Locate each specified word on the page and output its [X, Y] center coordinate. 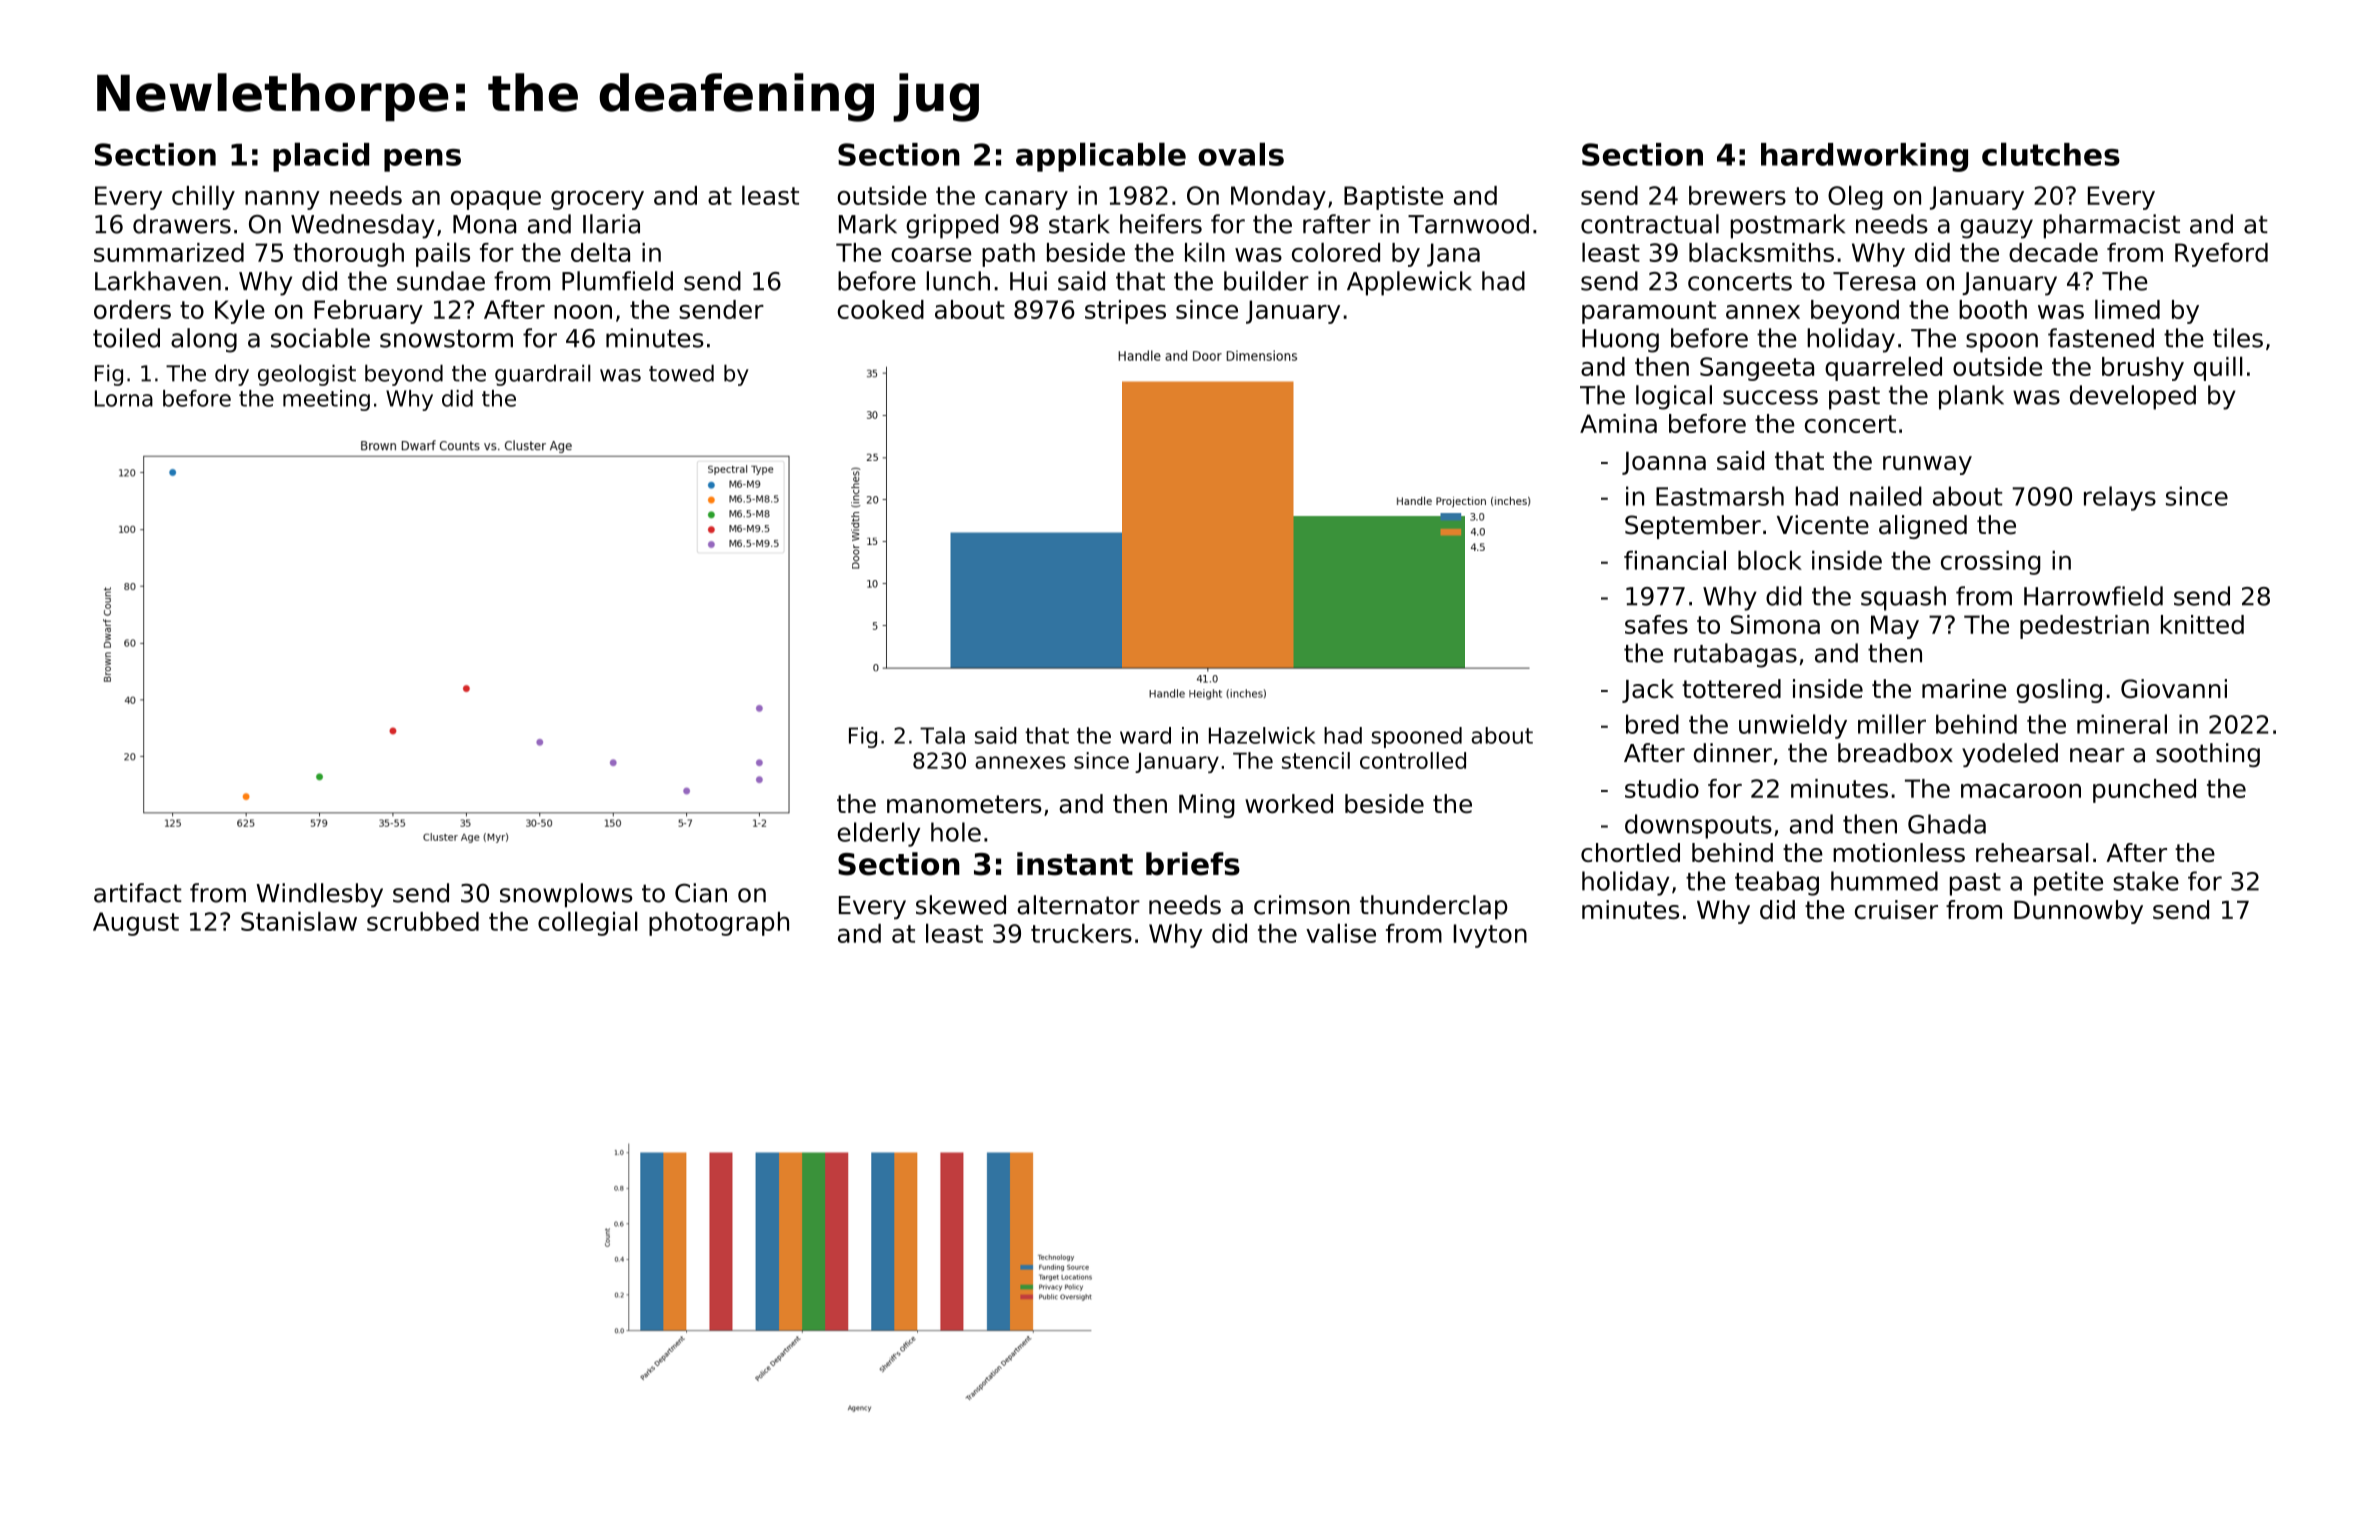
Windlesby [319, 895]
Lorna [124, 398]
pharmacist [2112, 226]
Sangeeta [1757, 369]
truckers [1081, 933]
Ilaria [611, 224]
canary [1026, 200]
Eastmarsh [1720, 496]
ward [1145, 735]
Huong [1620, 341]
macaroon [2021, 791]
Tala [942, 735]
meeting [326, 400]
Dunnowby [2078, 912]
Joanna [1664, 463]
